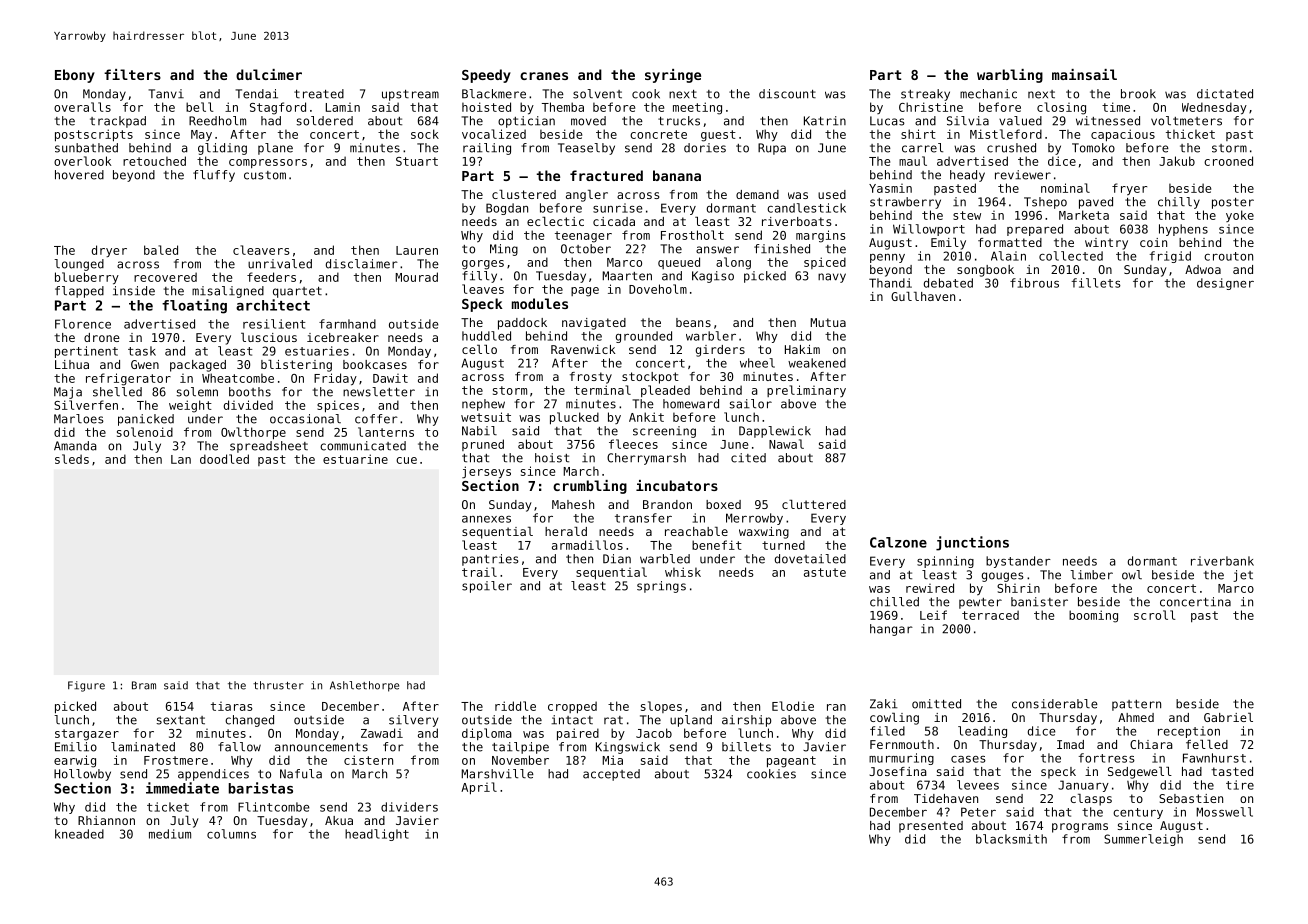 The height and width of the image is (924, 1308). I want to click on stargazer, so click(87, 735).
